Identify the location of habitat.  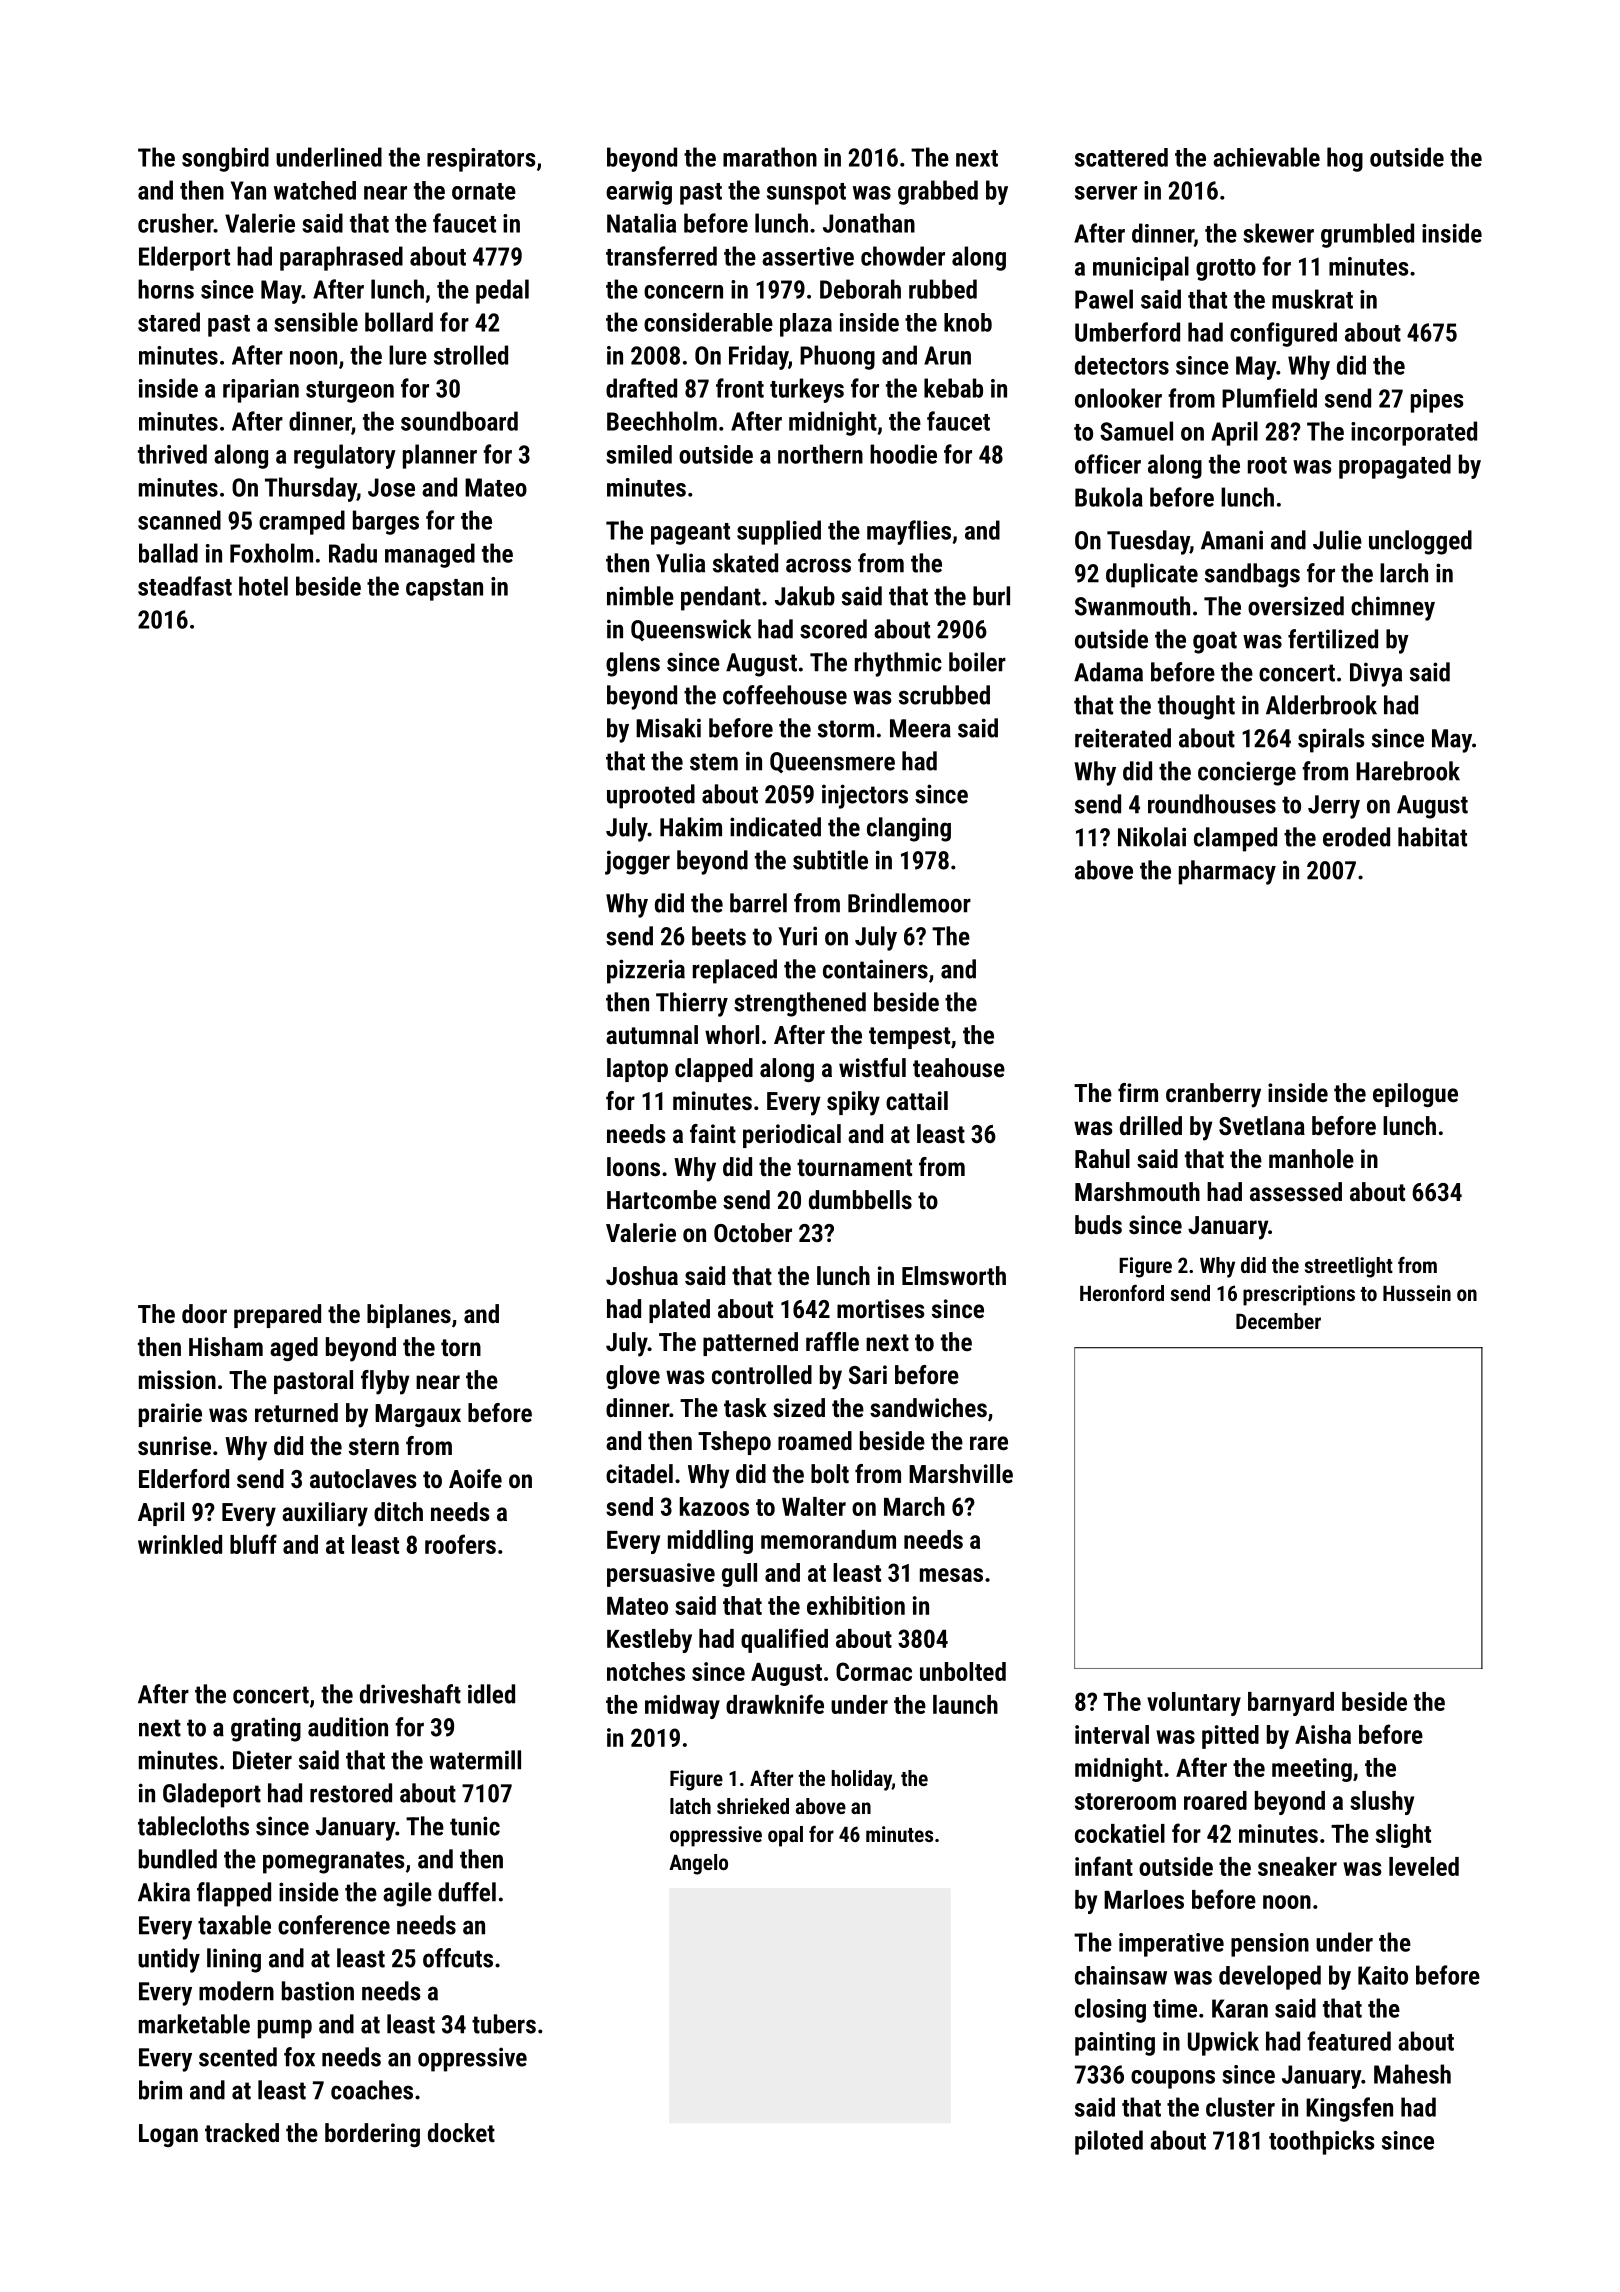
(1432, 837).
